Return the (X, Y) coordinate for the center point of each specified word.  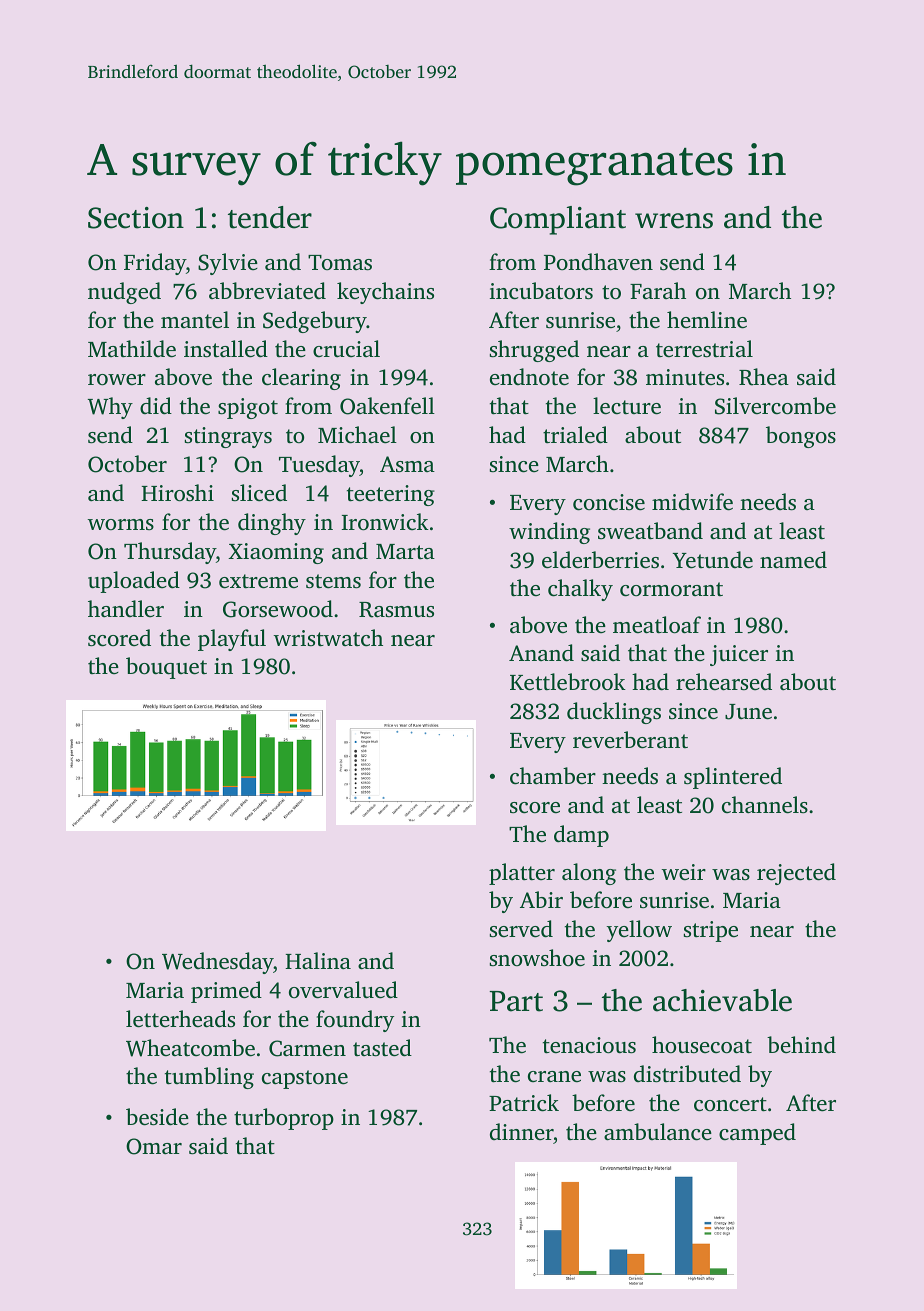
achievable (722, 1000)
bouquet (166, 668)
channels (765, 805)
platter (522, 874)
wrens (674, 221)
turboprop (284, 1119)
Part (516, 1001)
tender (270, 217)
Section (136, 218)
